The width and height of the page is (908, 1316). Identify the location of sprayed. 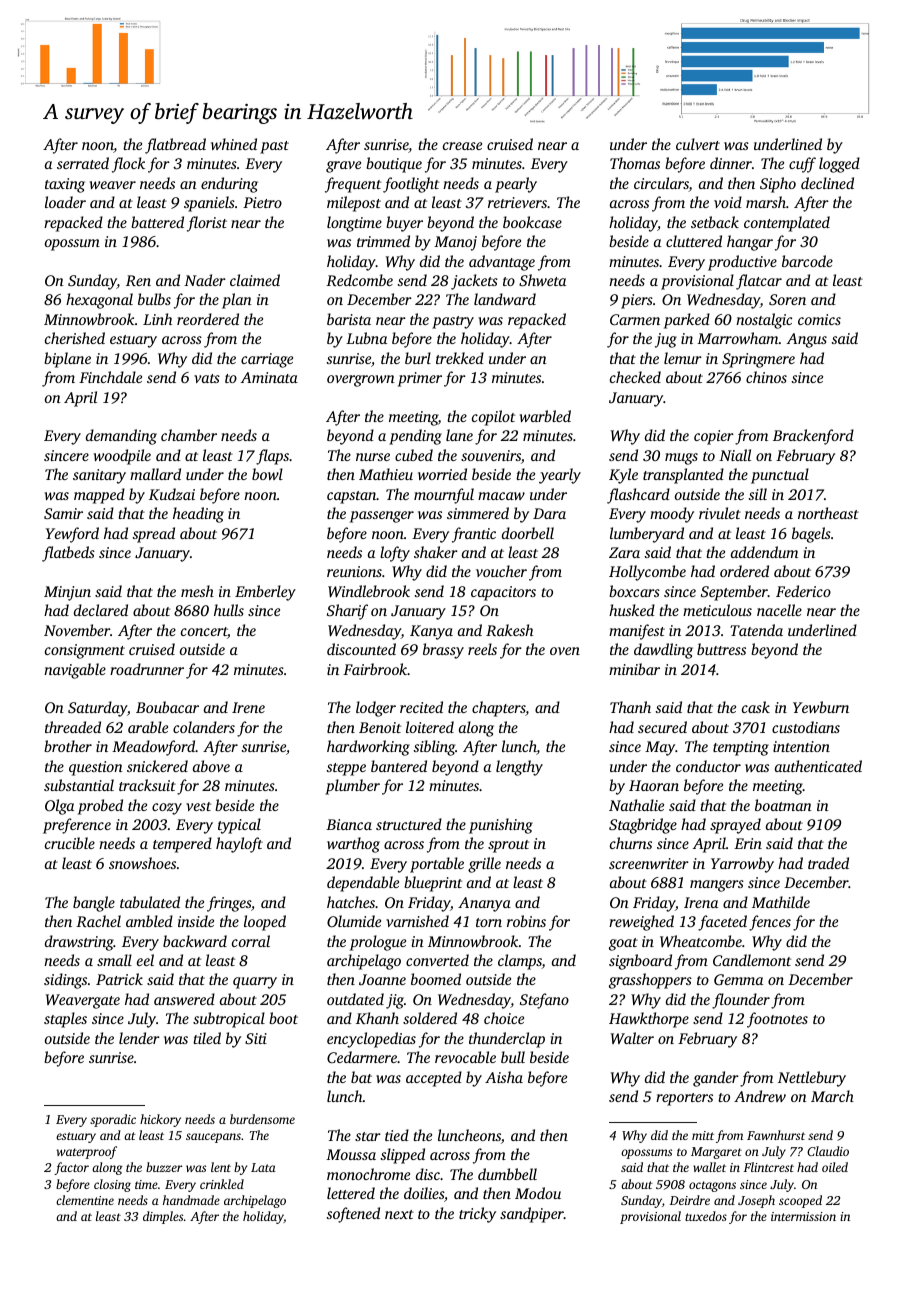
(735, 826).
